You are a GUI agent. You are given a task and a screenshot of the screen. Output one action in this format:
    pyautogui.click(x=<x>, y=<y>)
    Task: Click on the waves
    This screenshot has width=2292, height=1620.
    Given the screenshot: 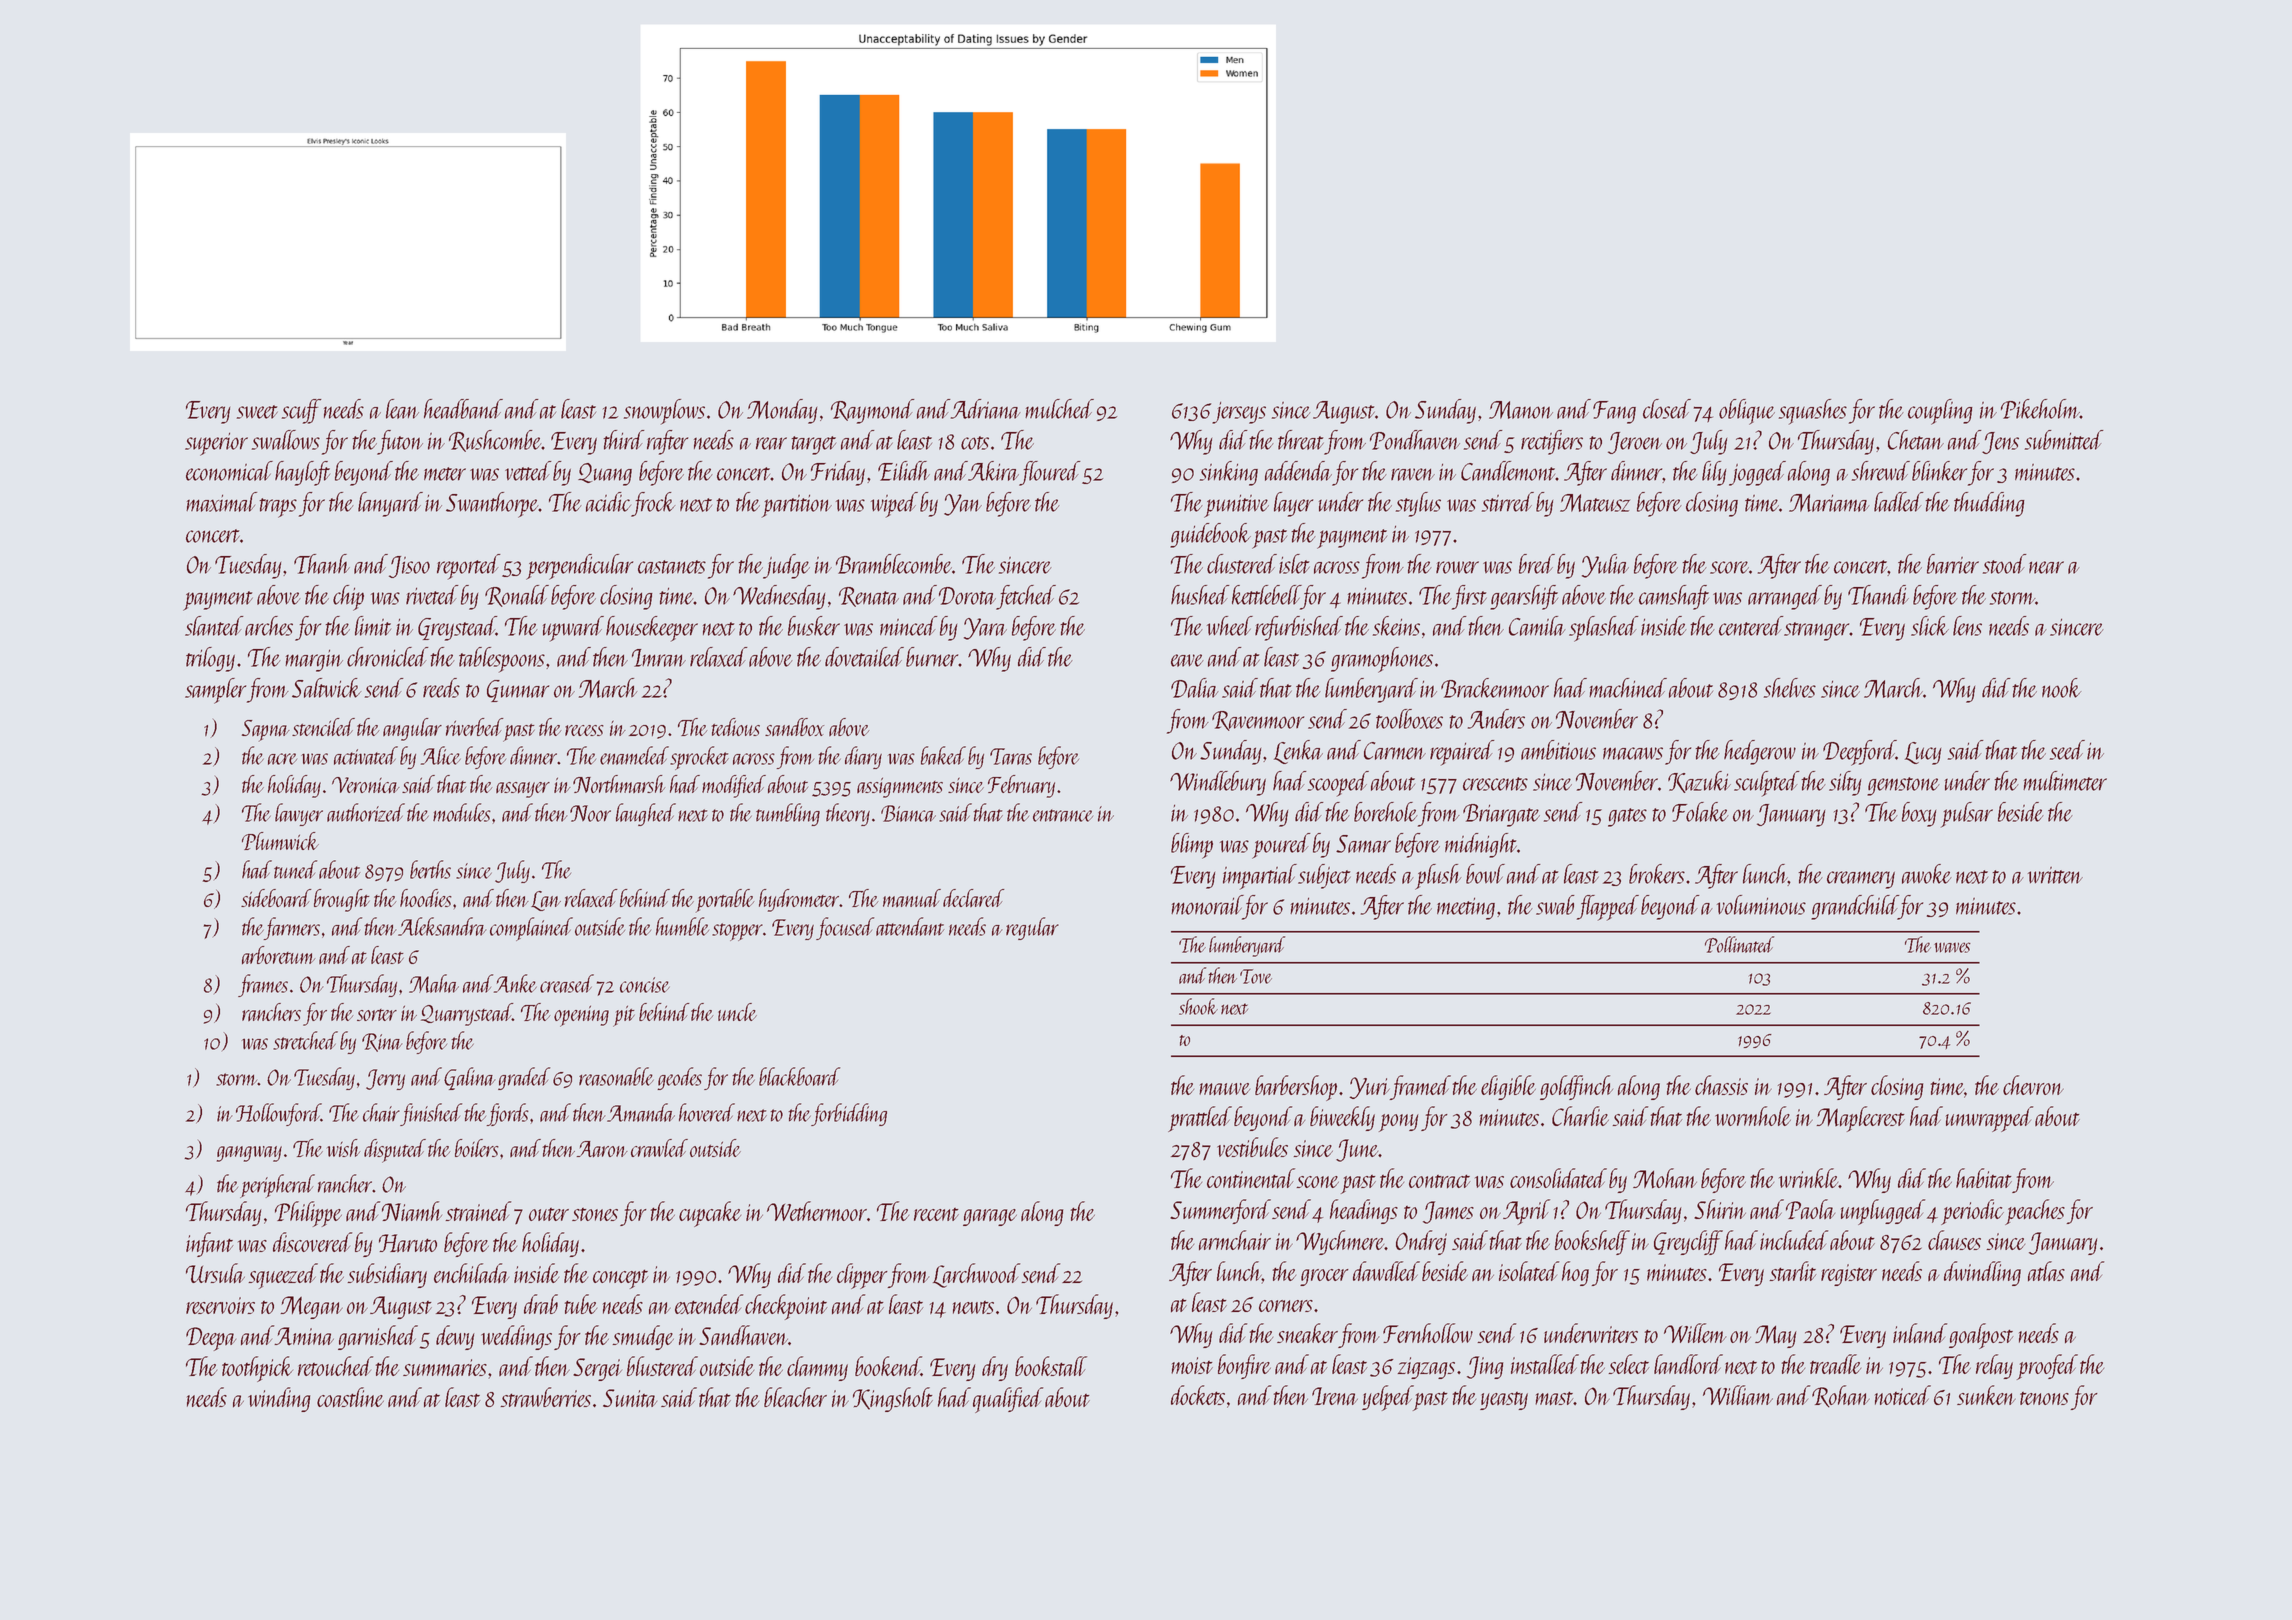 What is the action you would take?
    pyautogui.click(x=1952, y=947)
